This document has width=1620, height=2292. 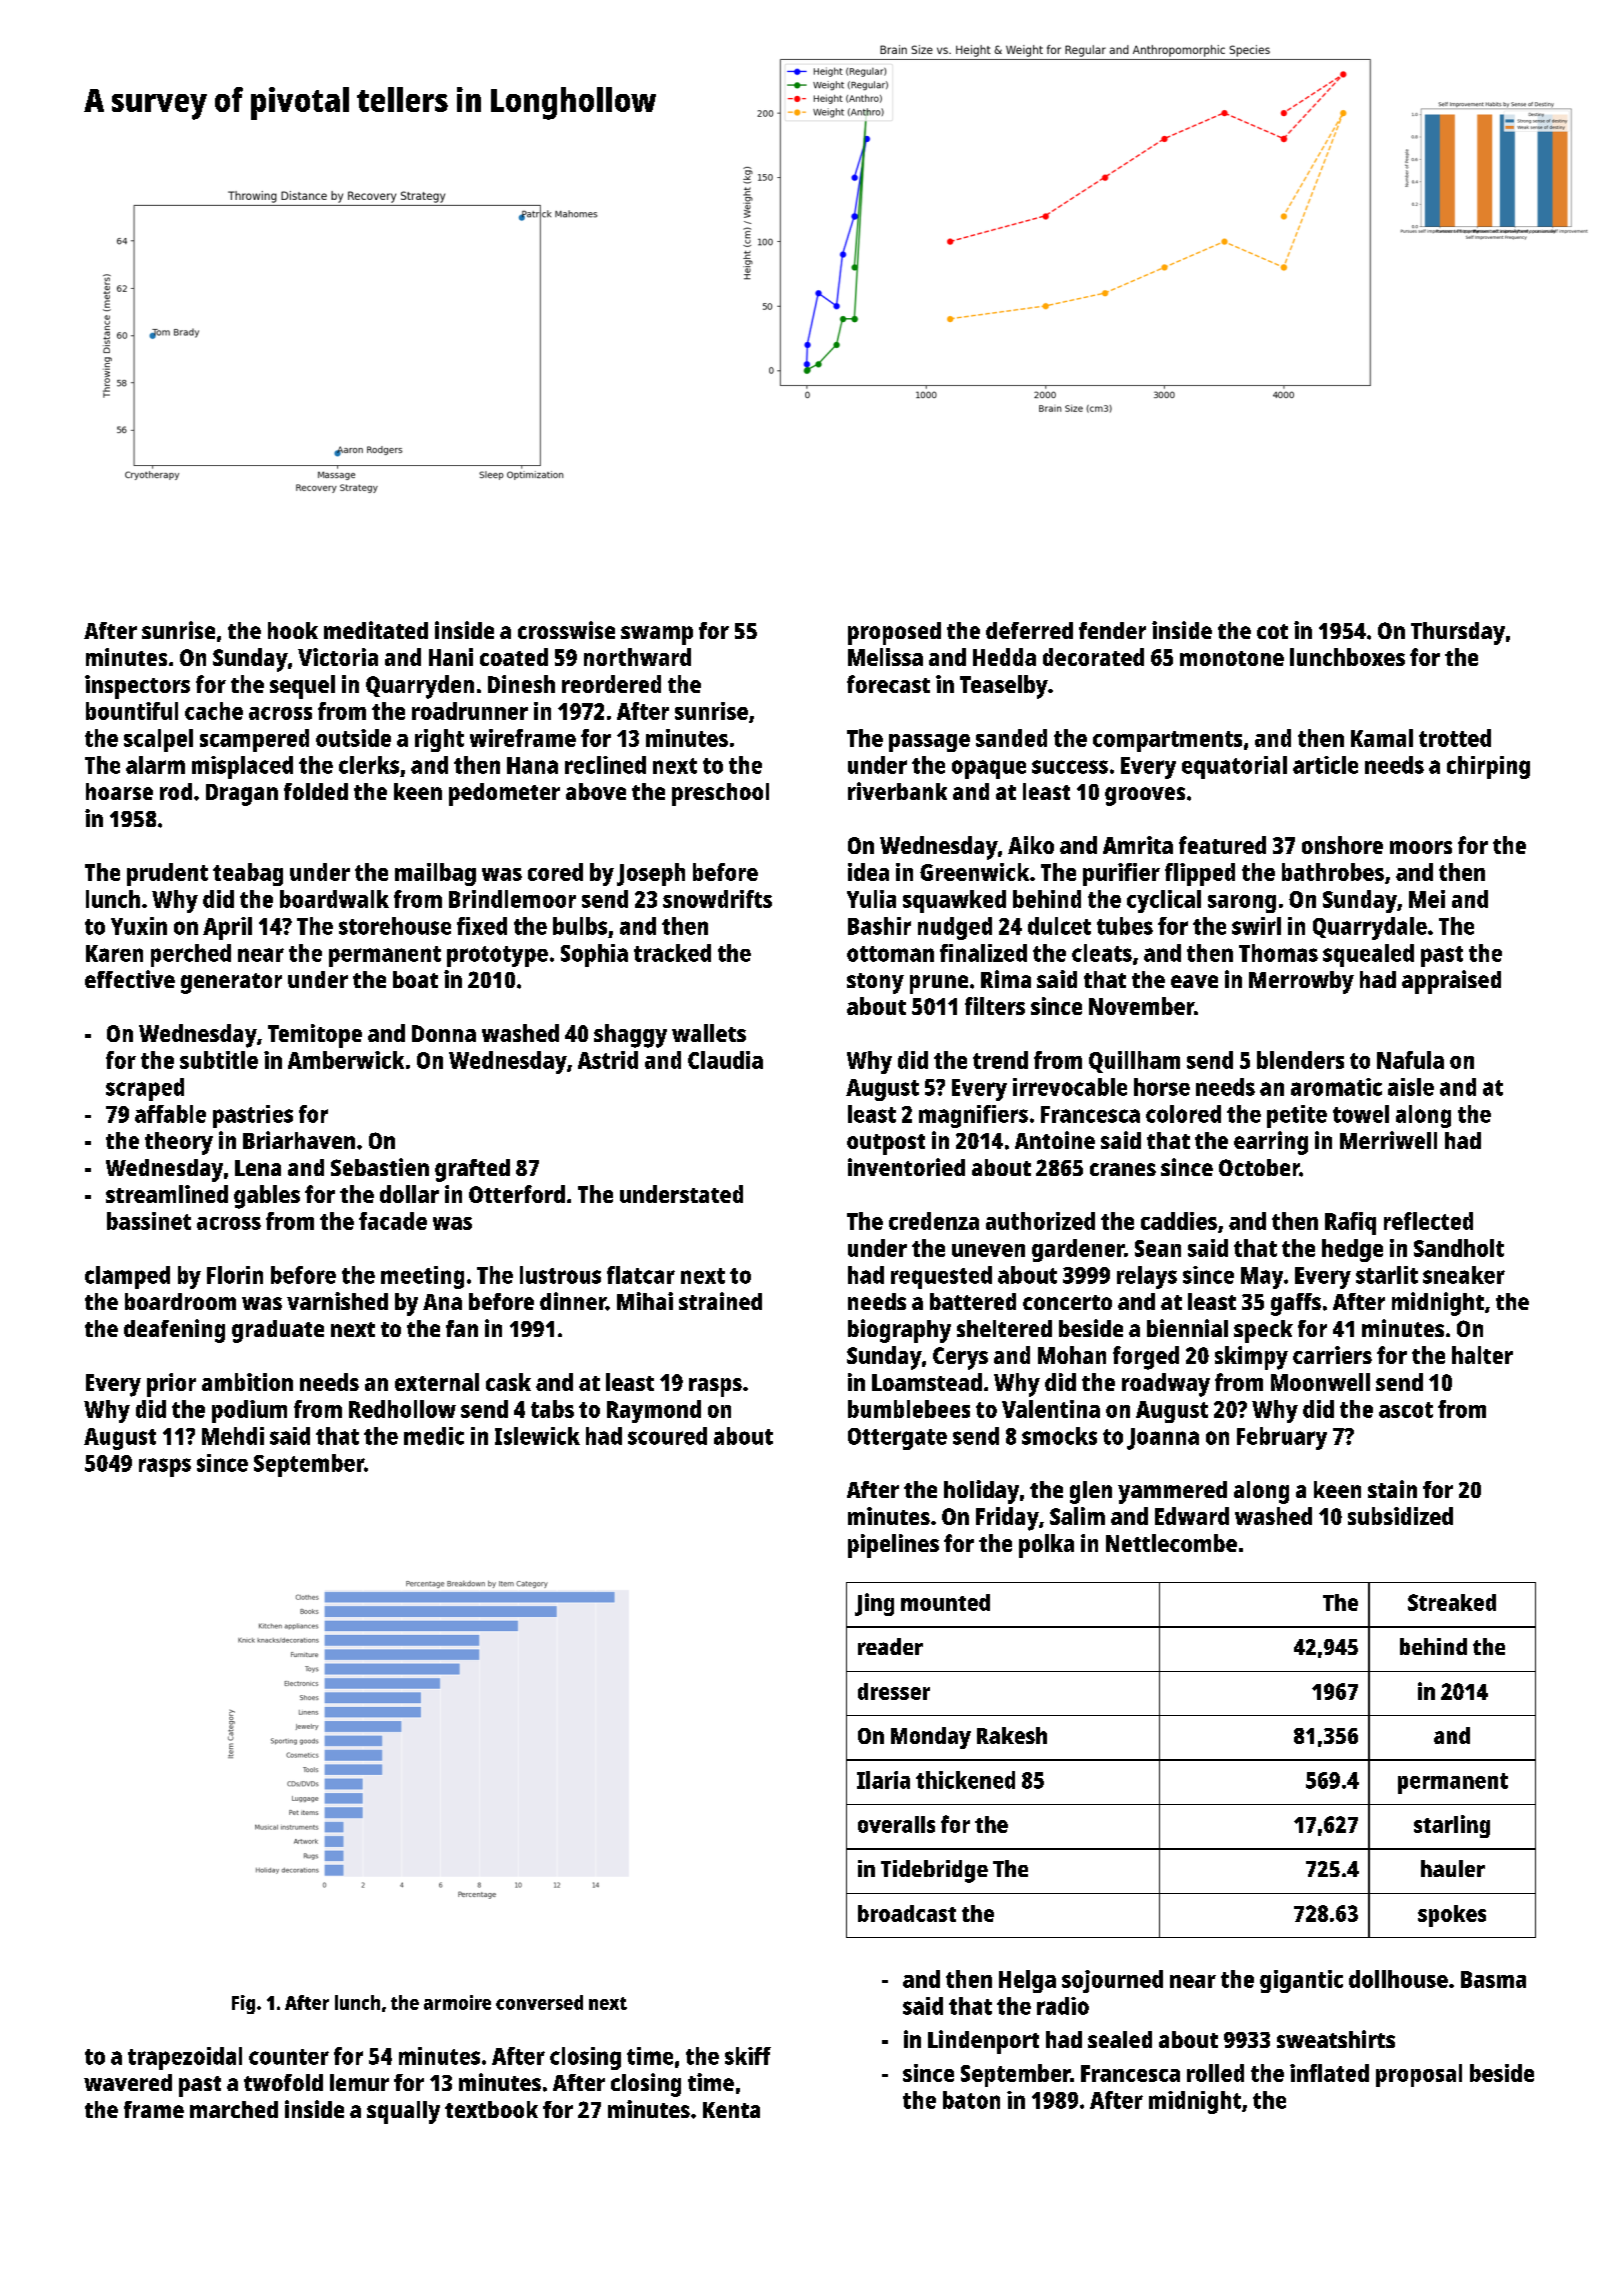 What do you see at coordinates (1482, 1355) in the document?
I see `halter` at bounding box center [1482, 1355].
